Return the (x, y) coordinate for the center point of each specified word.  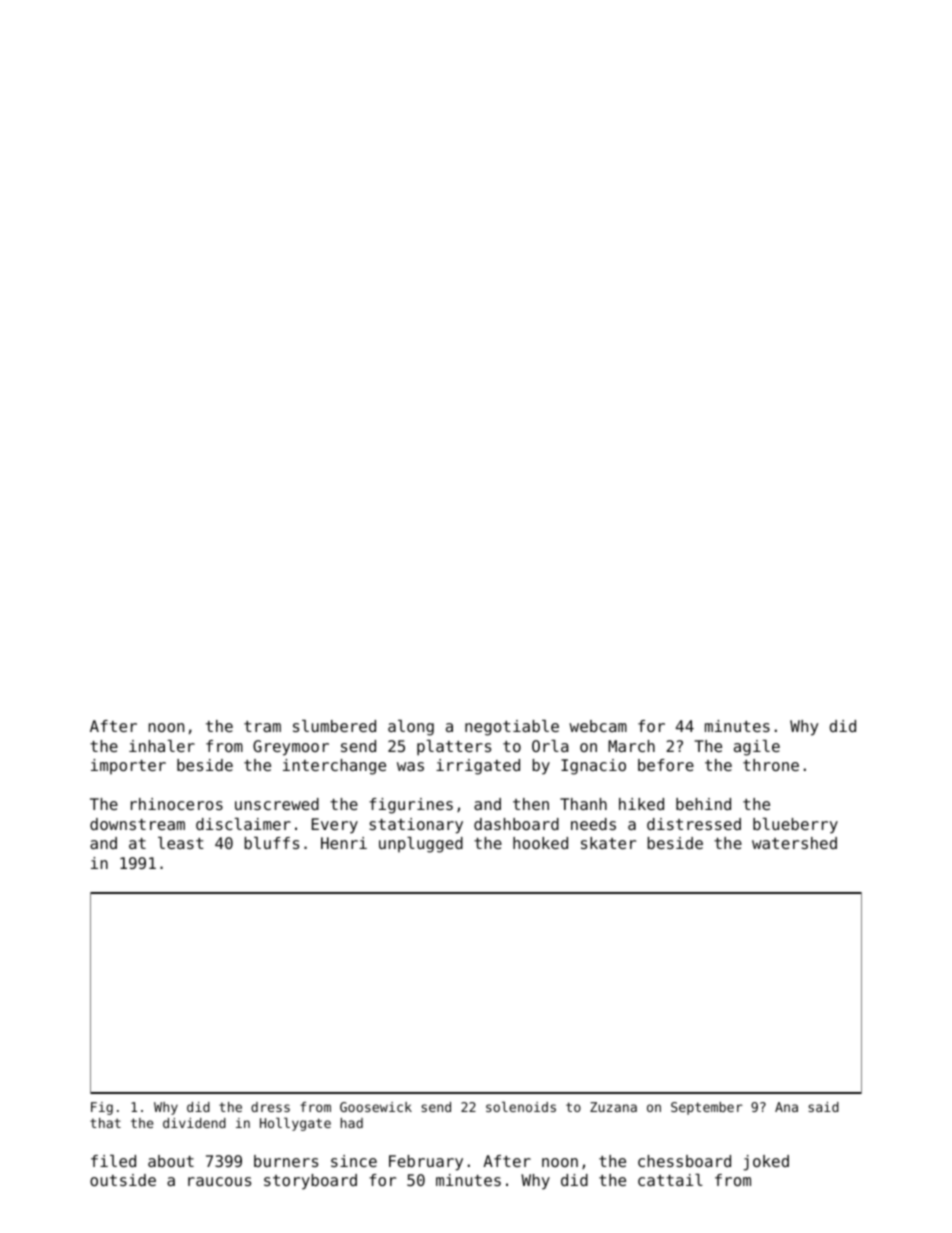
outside (123, 1180)
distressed (694, 824)
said (823, 1107)
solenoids (521, 1106)
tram (262, 726)
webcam (598, 726)
